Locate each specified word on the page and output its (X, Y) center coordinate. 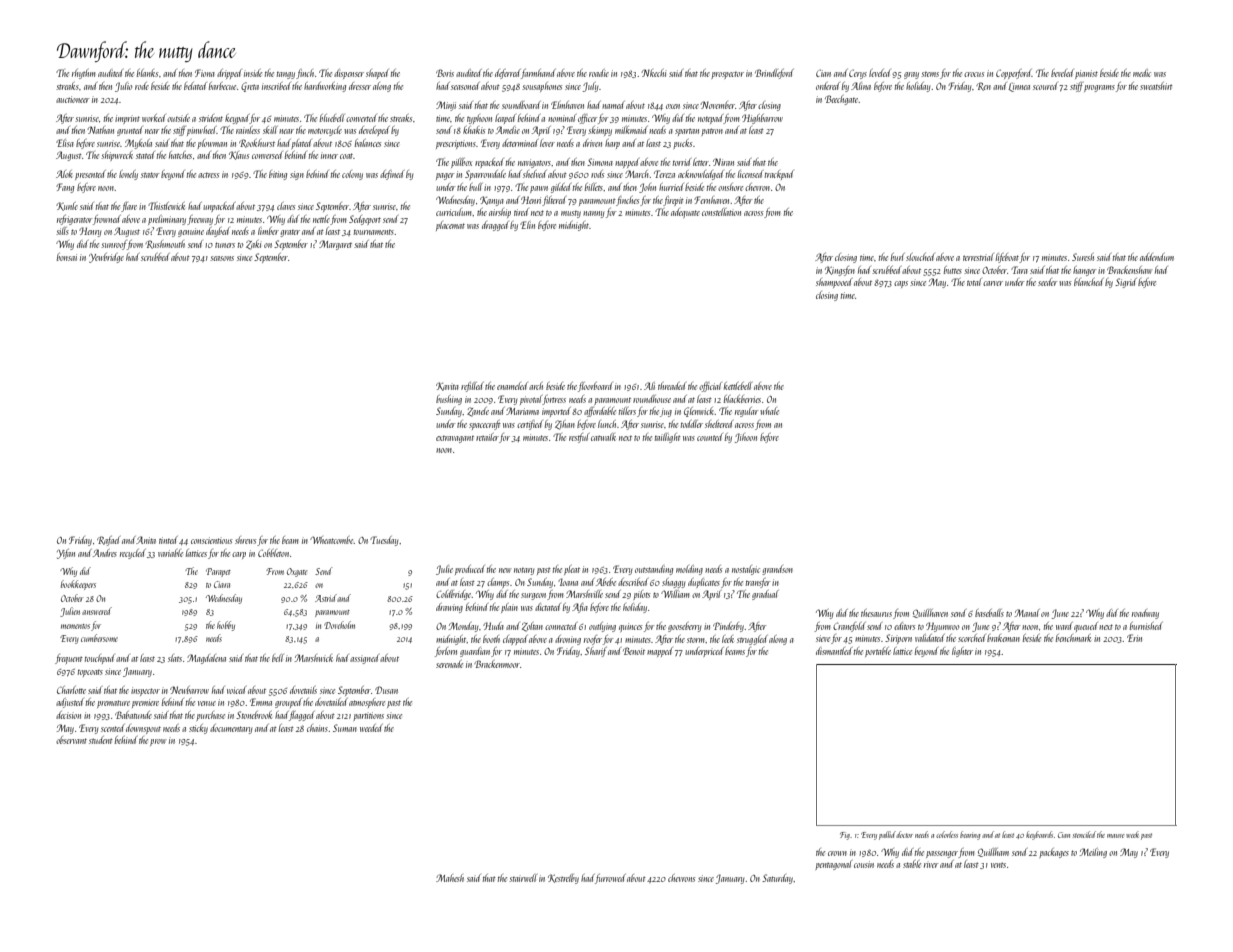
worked (154, 118)
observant (71, 740)
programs (1099, 88)
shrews (245, 540)
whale (769, 411)
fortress (554, 400)
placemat (450, 226)
